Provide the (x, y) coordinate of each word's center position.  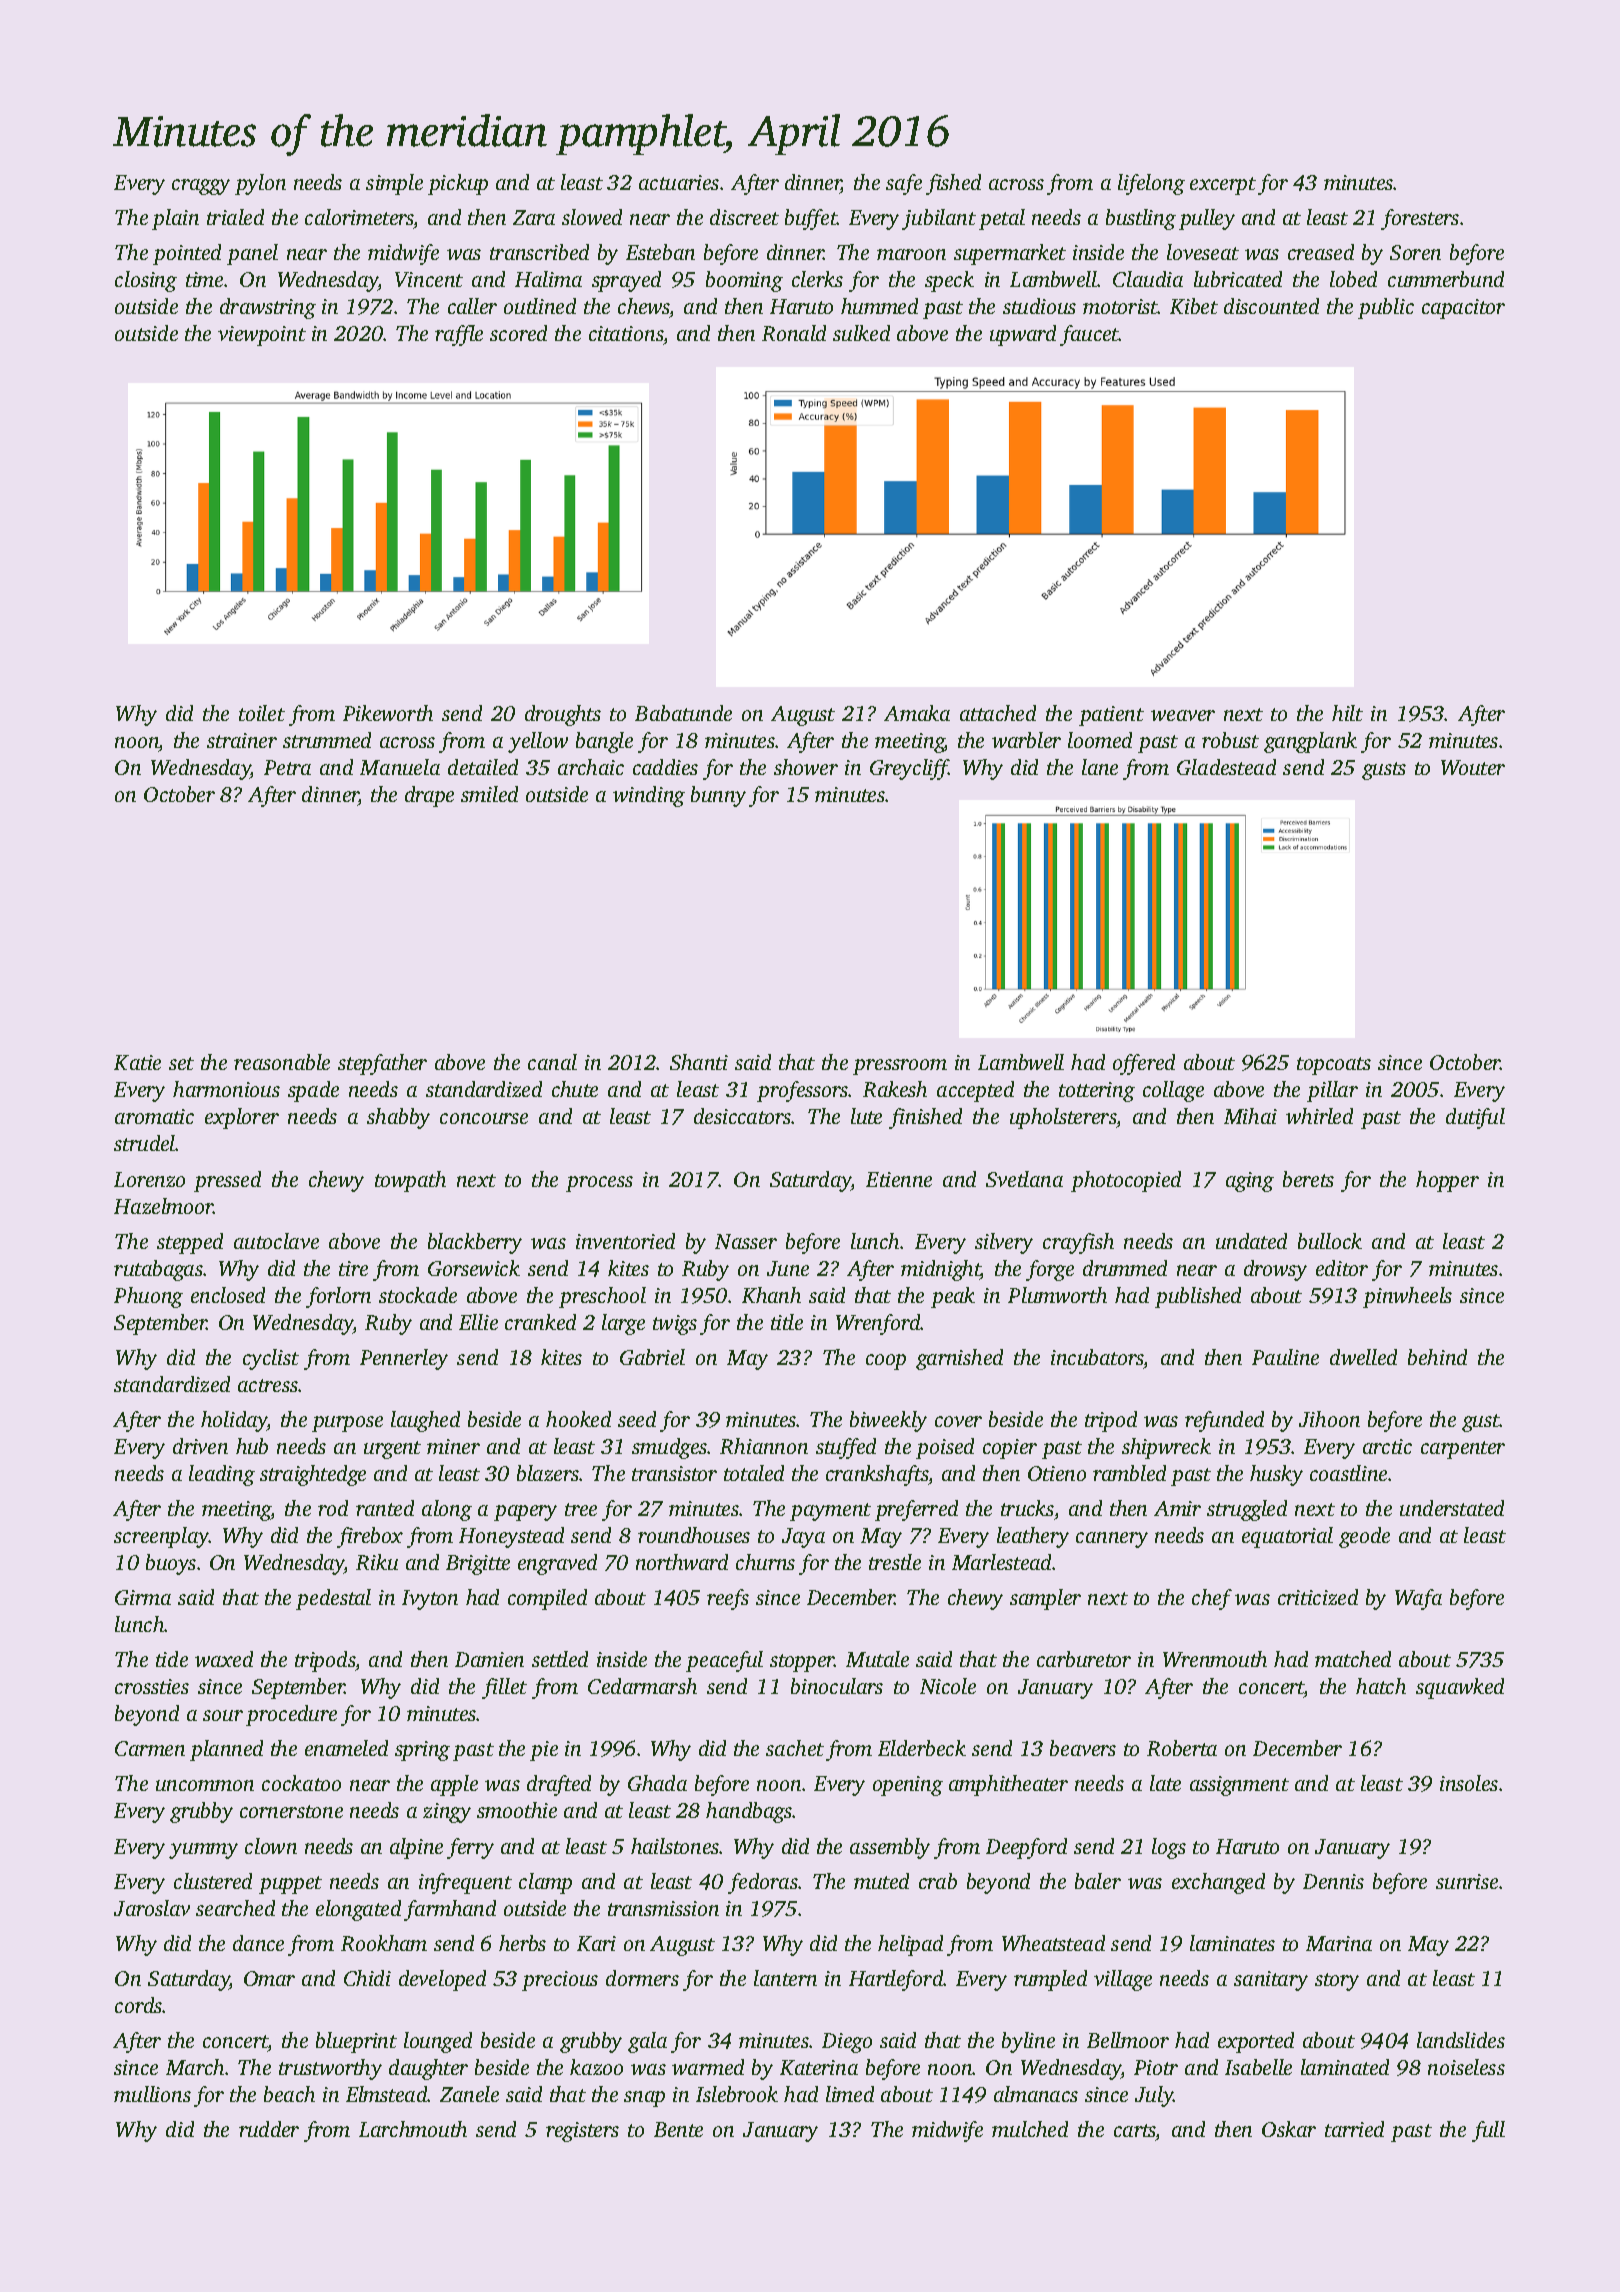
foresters (1420, 219)
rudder (269, 2129)
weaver (1183, 715)
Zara (534, 217)
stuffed (846, 1448)
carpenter (1463, 1450)
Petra (287, 767)
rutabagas (158, 1270)
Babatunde (683, 713)
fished (953, 184)
